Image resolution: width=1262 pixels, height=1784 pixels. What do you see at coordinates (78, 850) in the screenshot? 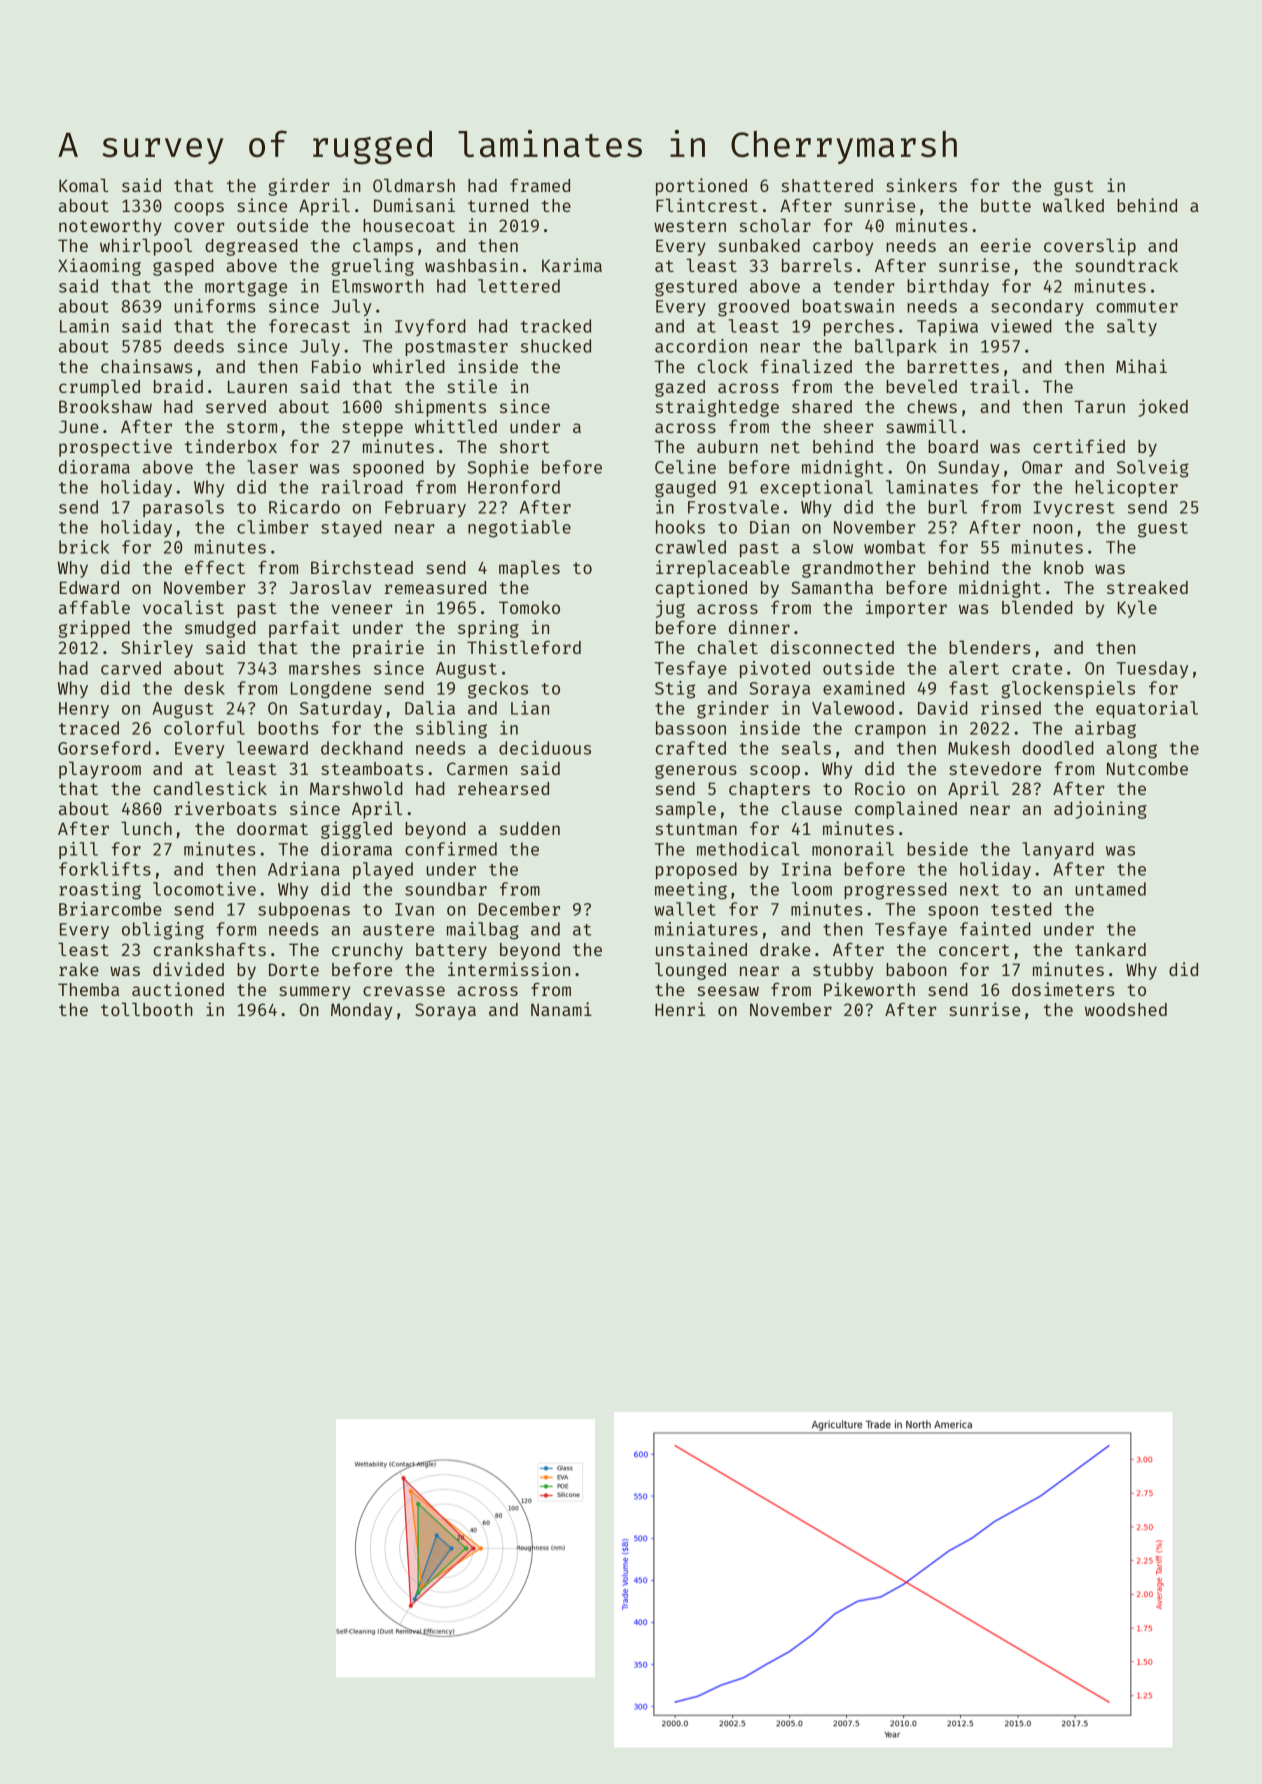
I see `pill` at bounding box center [78, 850].
